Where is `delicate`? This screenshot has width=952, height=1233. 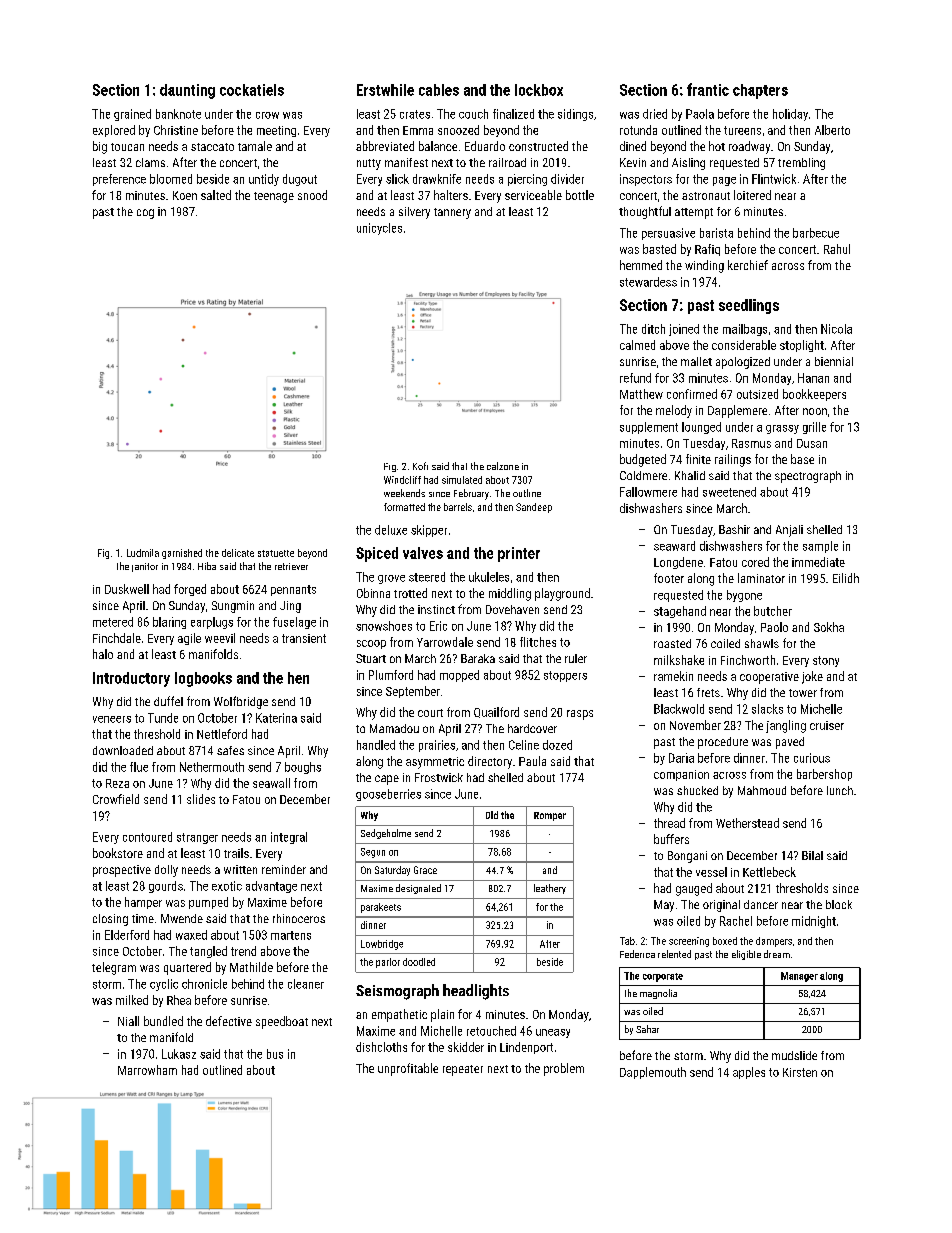
delicate is located at coordinates (238, 553).
